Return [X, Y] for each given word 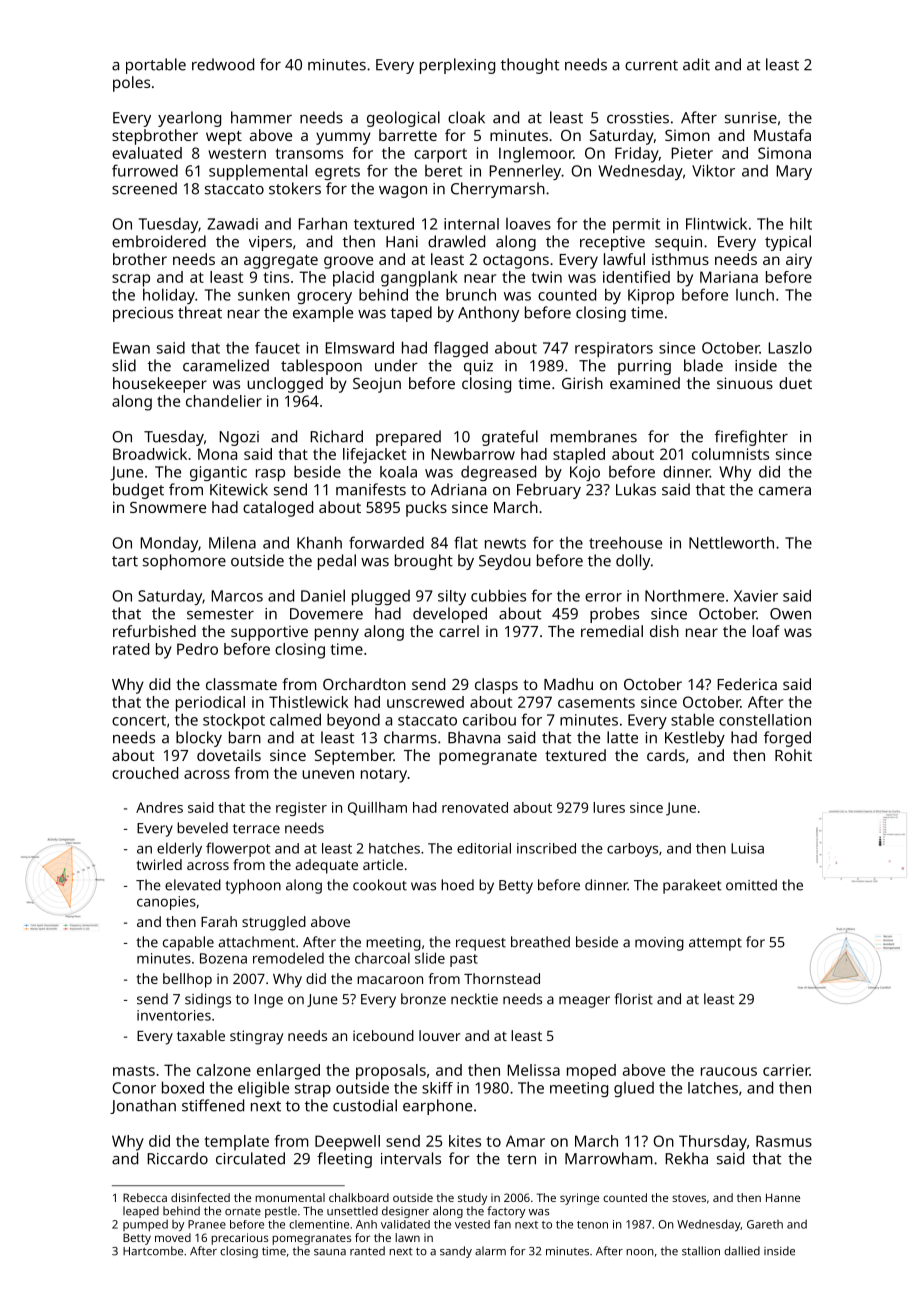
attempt [715, 944]
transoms [309, 153]
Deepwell [347, 1143]
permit [636, 225]
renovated [475, 807]
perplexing [457, 66]
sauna [330, 1252]
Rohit [793, 755]
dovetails [229, 755]
